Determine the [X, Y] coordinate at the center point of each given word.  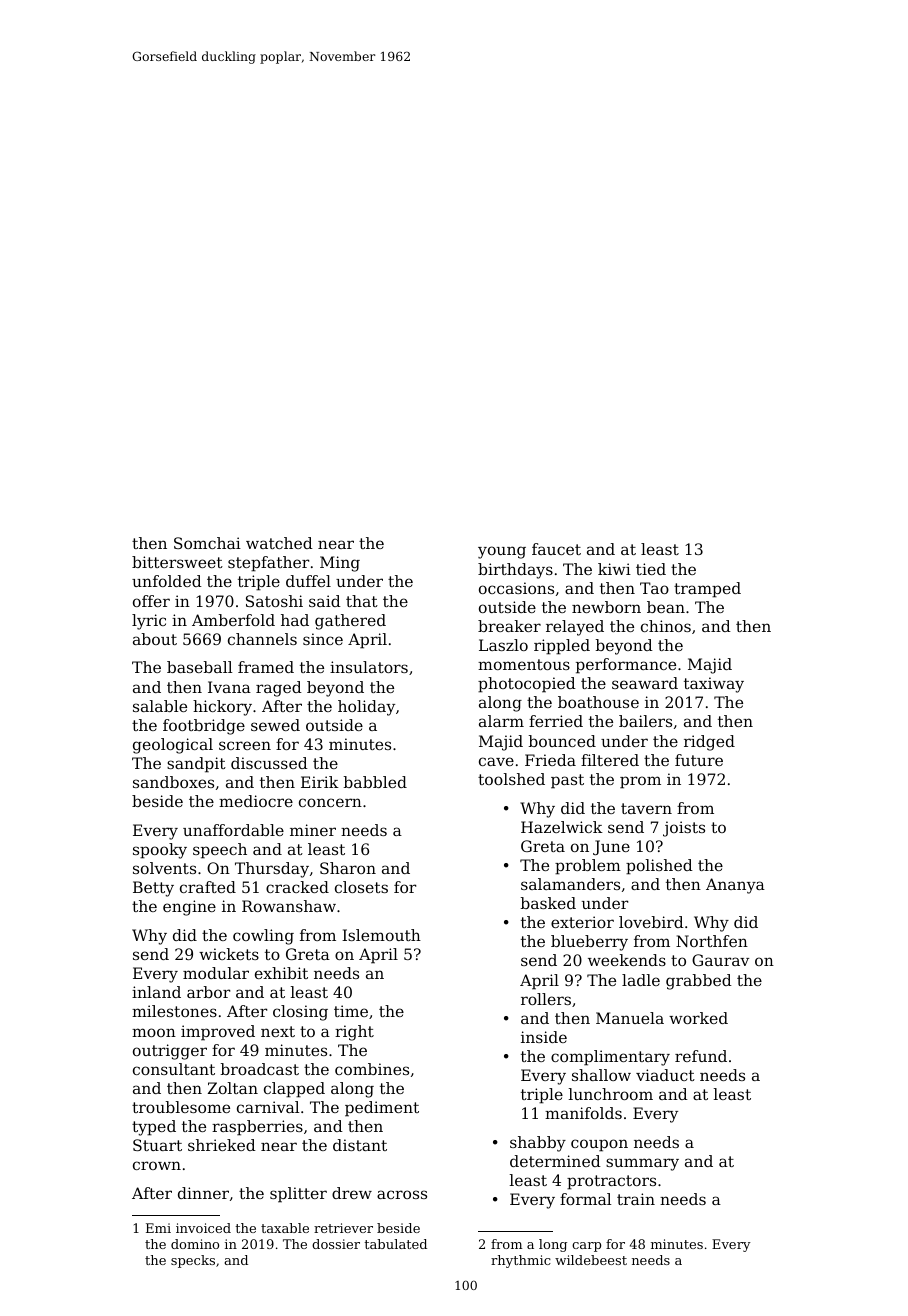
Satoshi [274, 601]
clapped [294, 1090]
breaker [509, 626]
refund [701, 1056]
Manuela [630, 1018]
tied [651, 569]
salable [160, 706]
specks [193, 1261]
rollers [546, 999]
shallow [601, 1075]
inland [156, 992]
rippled [562, 647]
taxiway [714, 685]
